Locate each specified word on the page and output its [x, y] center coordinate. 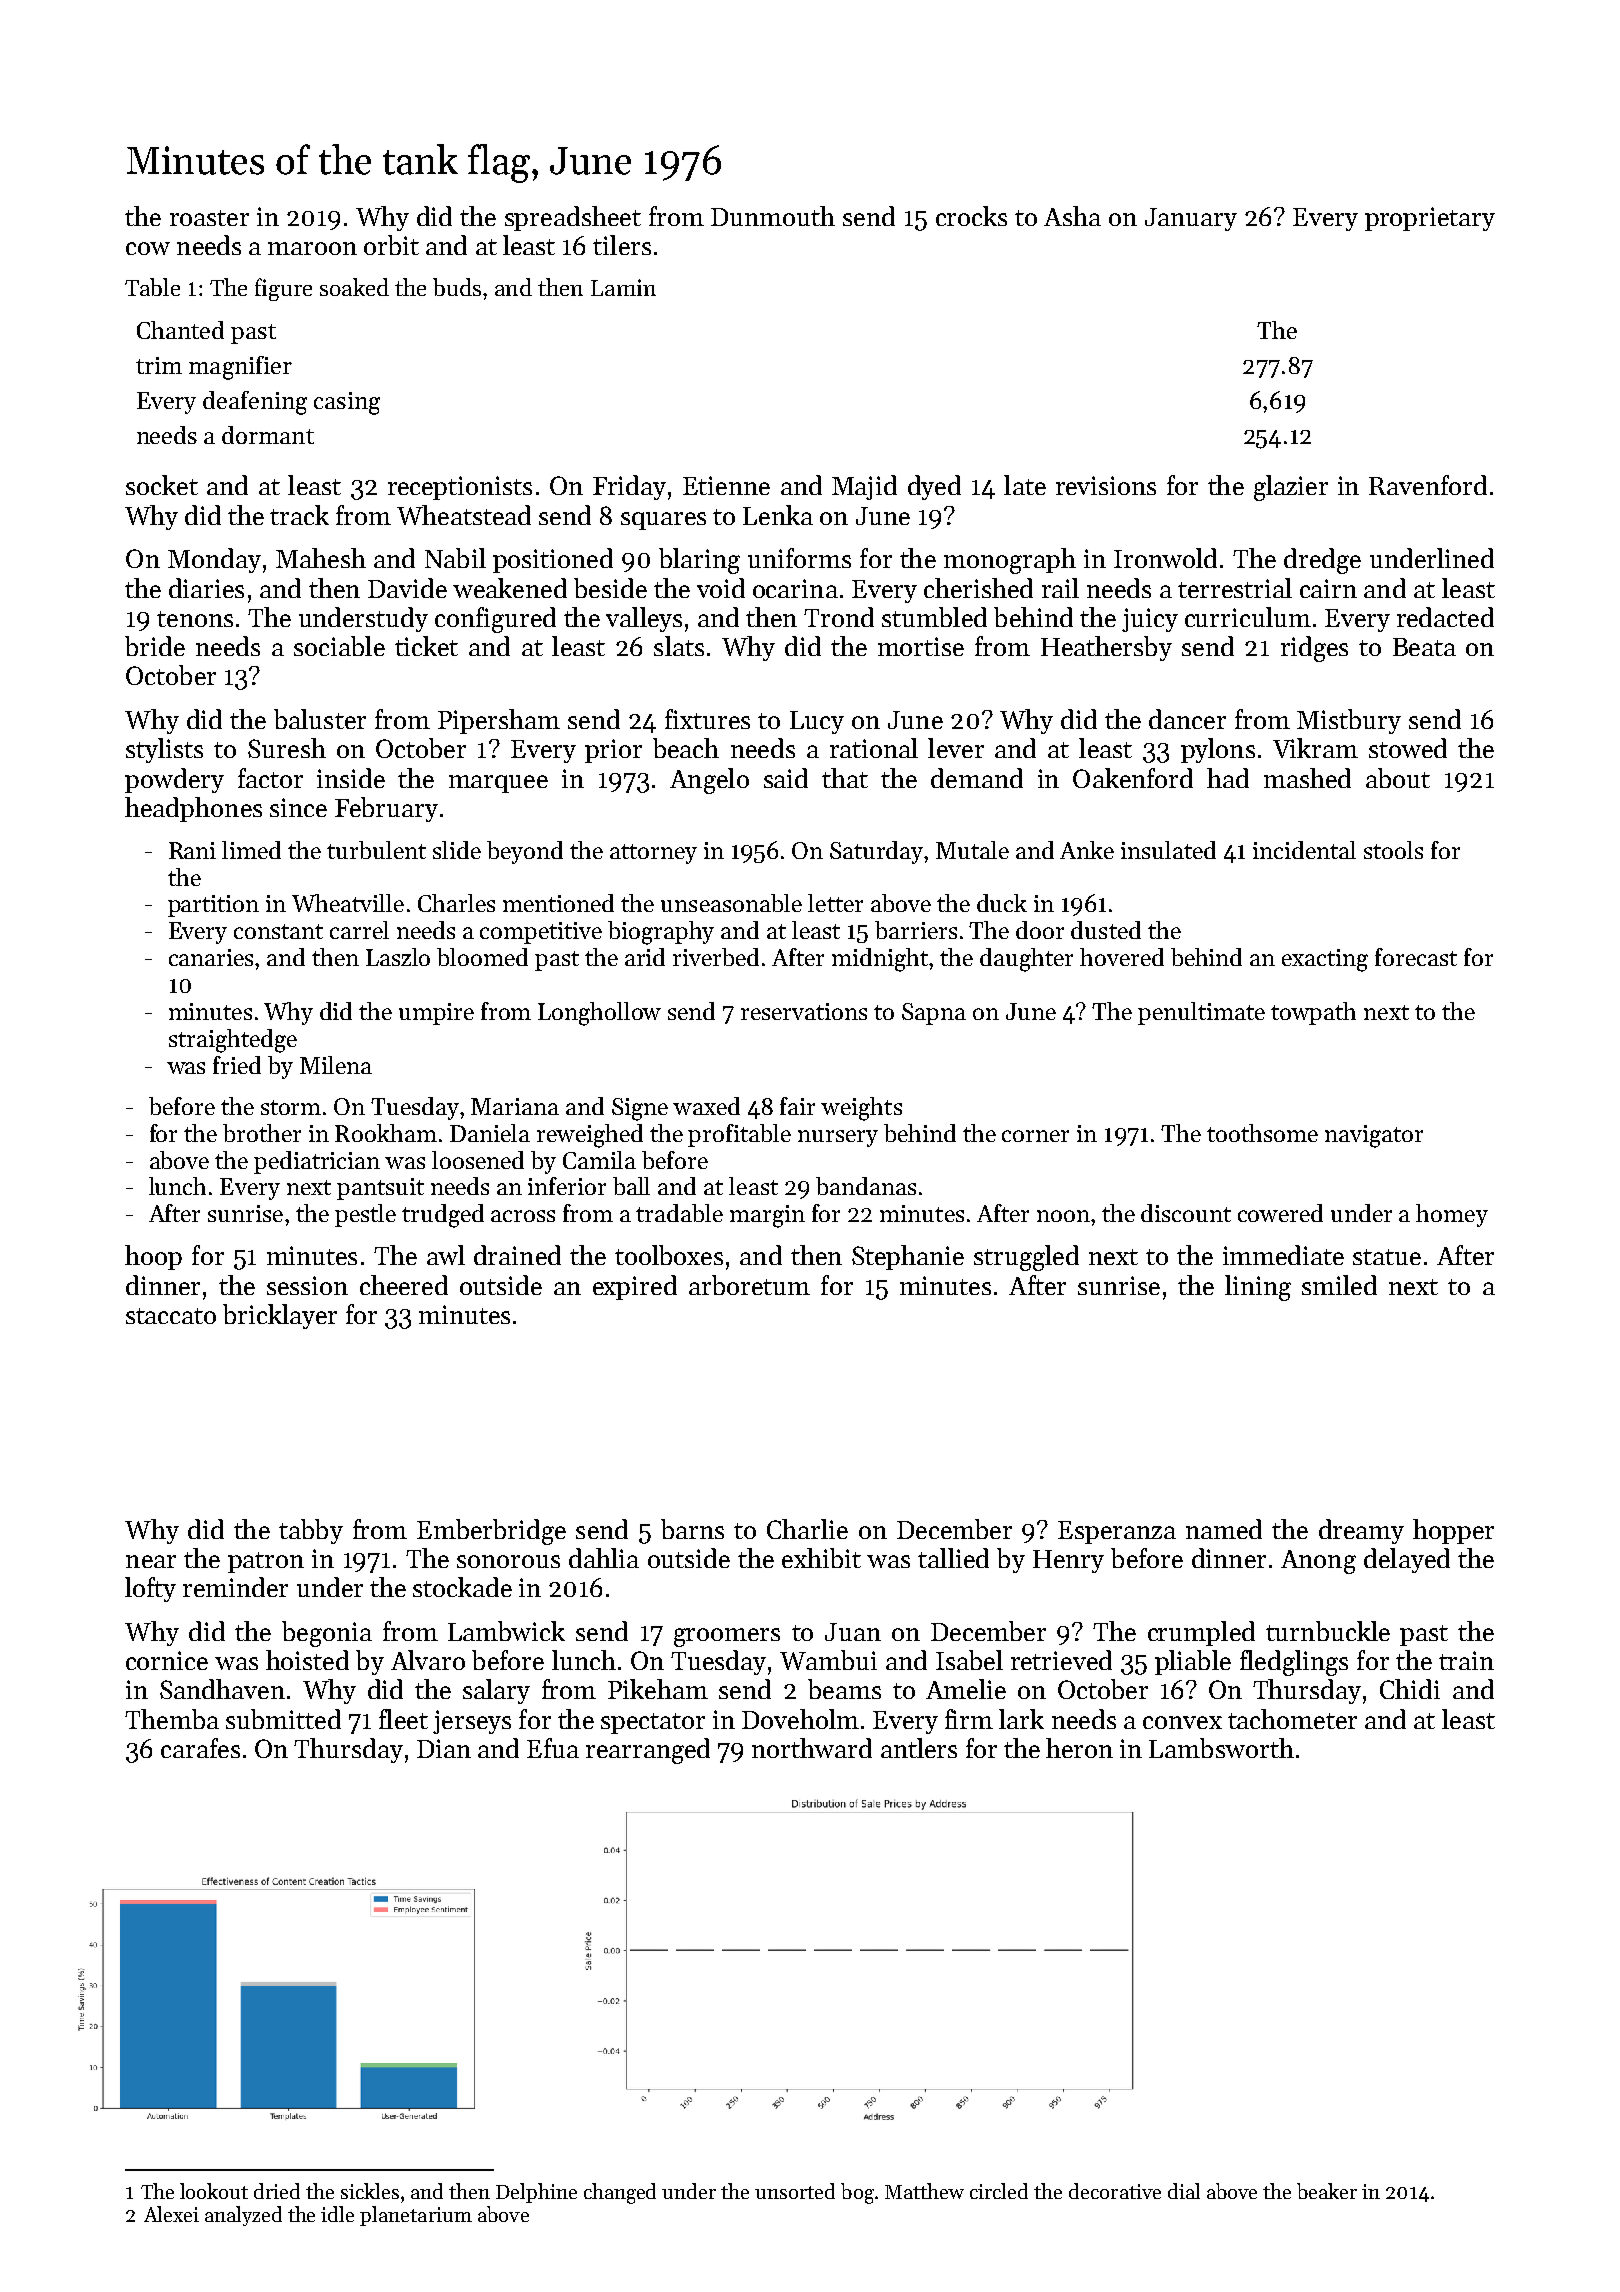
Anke [1087, 850]
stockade [462, 1587]
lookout [214, 2191]
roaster [209, 218]
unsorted [795, 2191]
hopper [1453, 1531]
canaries [211, 957]
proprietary [1430, 219]
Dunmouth [773, 216]
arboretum [749, 1285]
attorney [653, 854]
